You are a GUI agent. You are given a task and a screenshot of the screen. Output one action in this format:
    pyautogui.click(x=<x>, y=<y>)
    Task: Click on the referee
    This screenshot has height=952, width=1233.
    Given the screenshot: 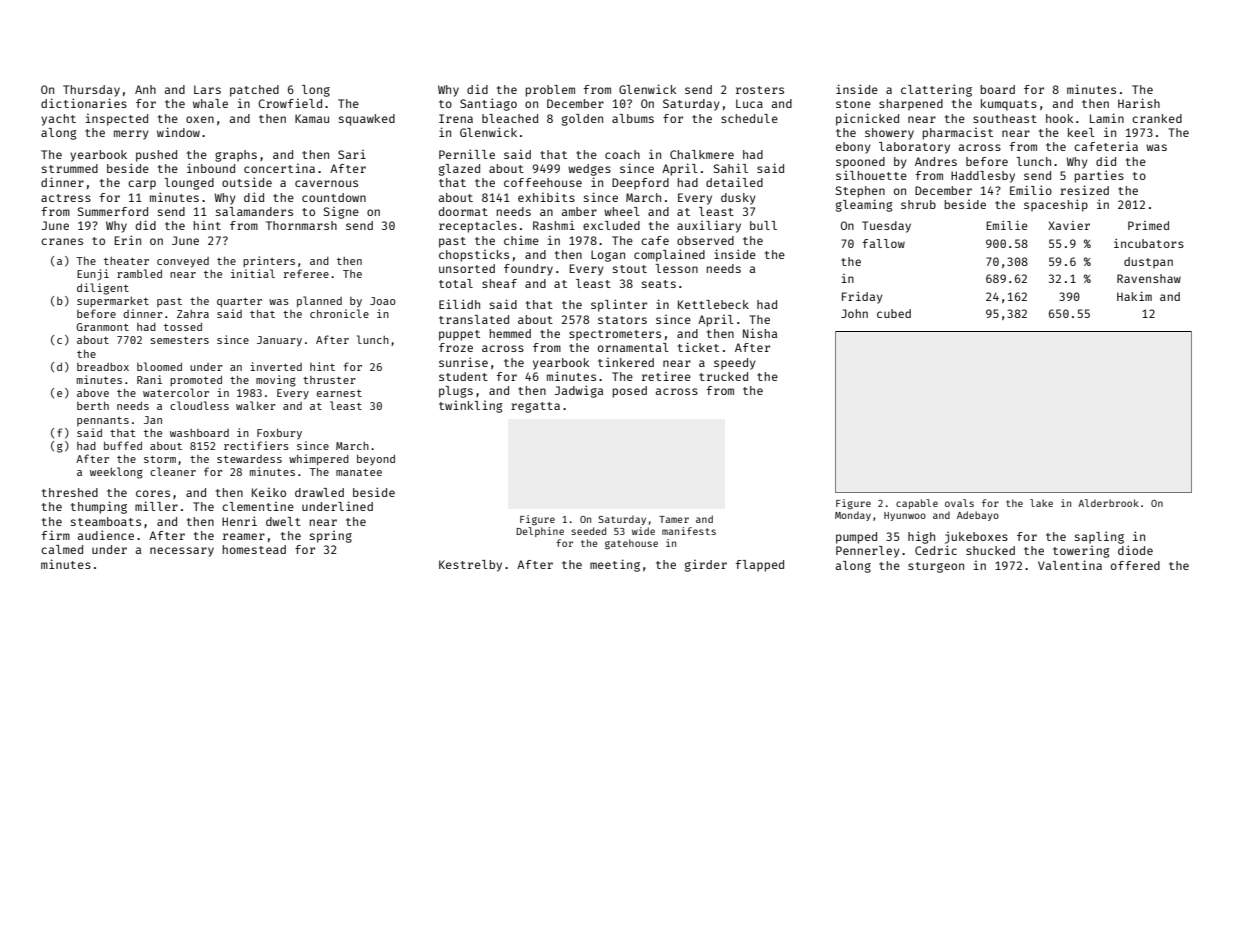 What is the action you would take?
    pyautogui.click(x=306, y=273)
